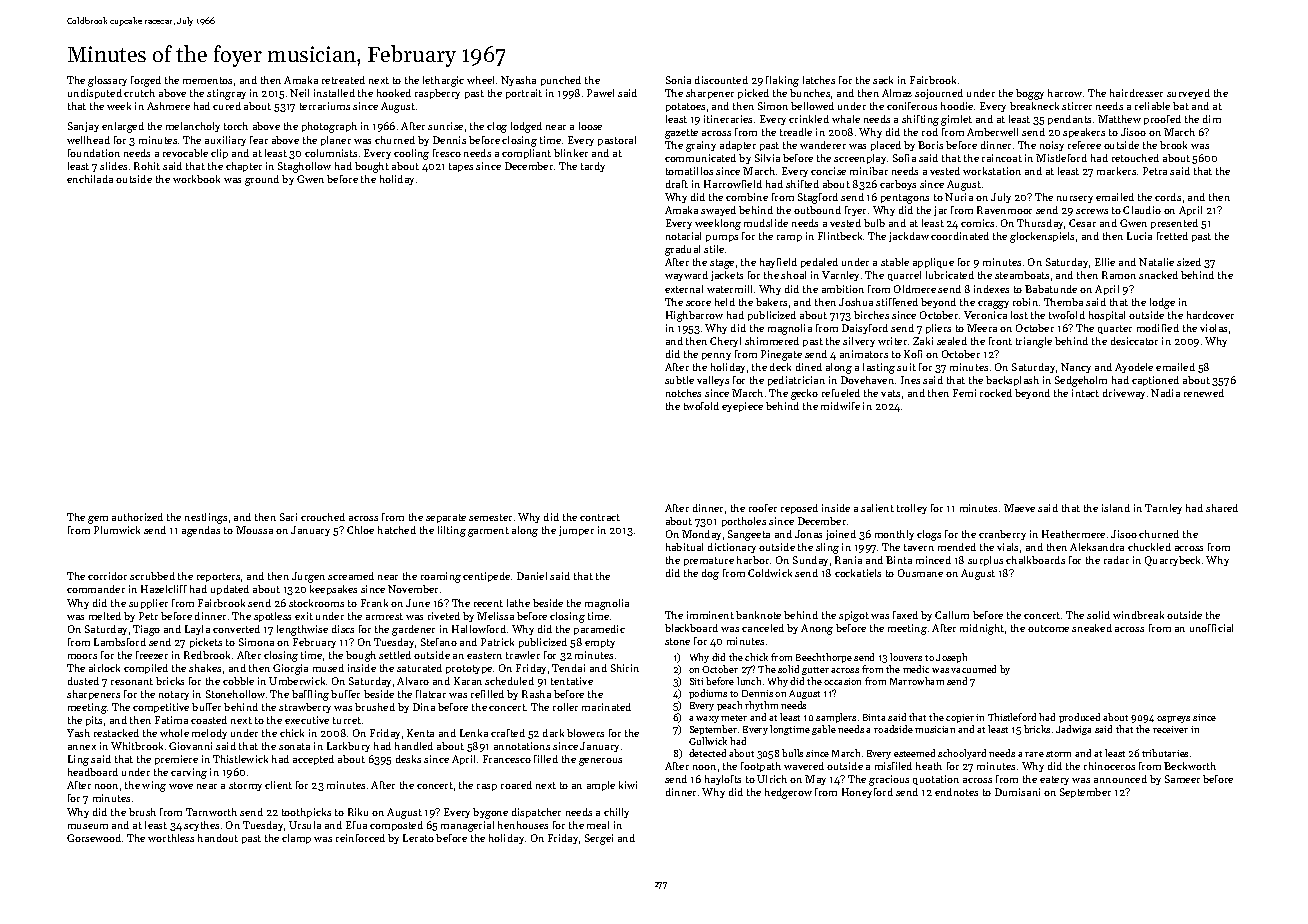 This page has width=1308, height=924. What do you see at coordinates (83, 127) in the page?
I see `Sanjay` at bounding box center [83, 127].
